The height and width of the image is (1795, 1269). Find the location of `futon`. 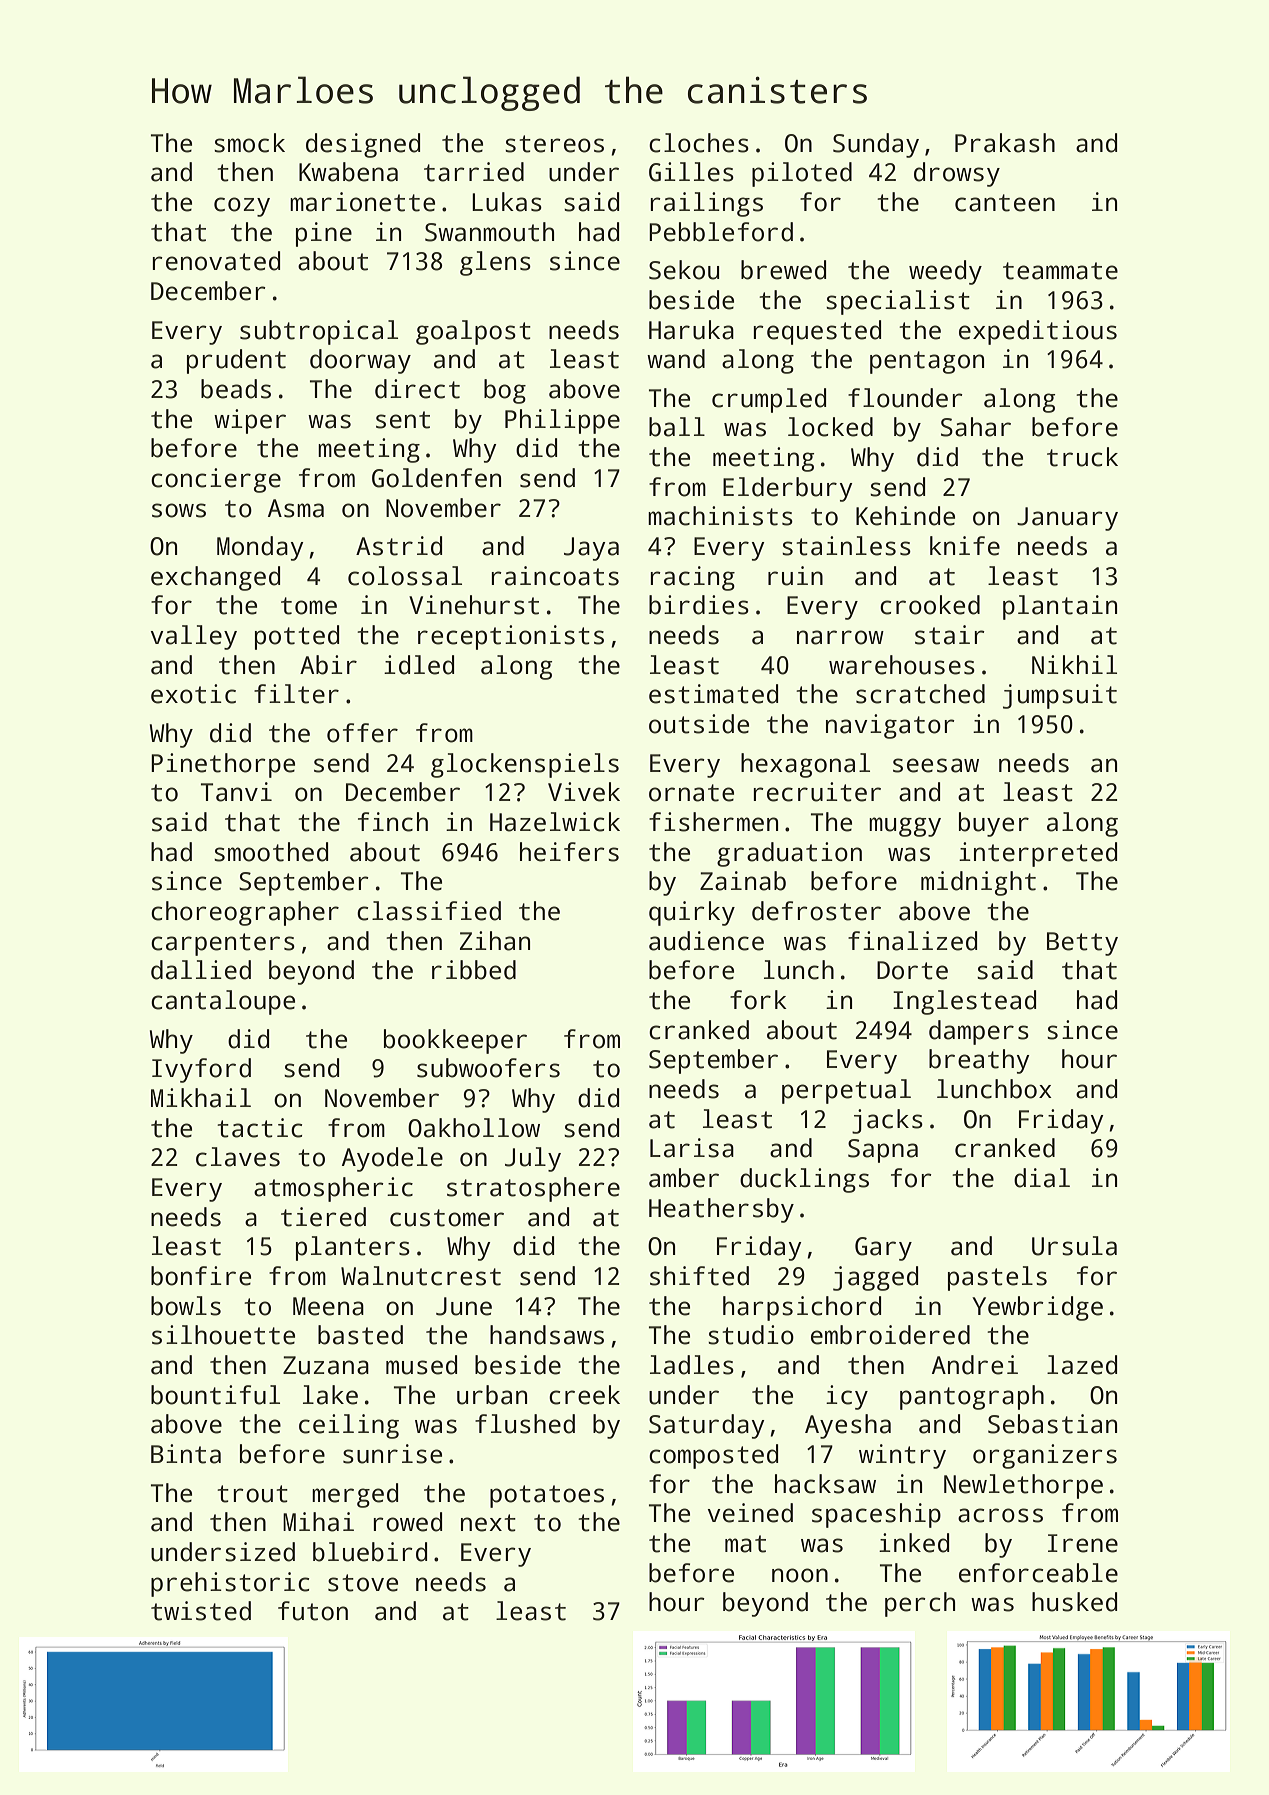

futon is located at coordinates (313, 1611).
